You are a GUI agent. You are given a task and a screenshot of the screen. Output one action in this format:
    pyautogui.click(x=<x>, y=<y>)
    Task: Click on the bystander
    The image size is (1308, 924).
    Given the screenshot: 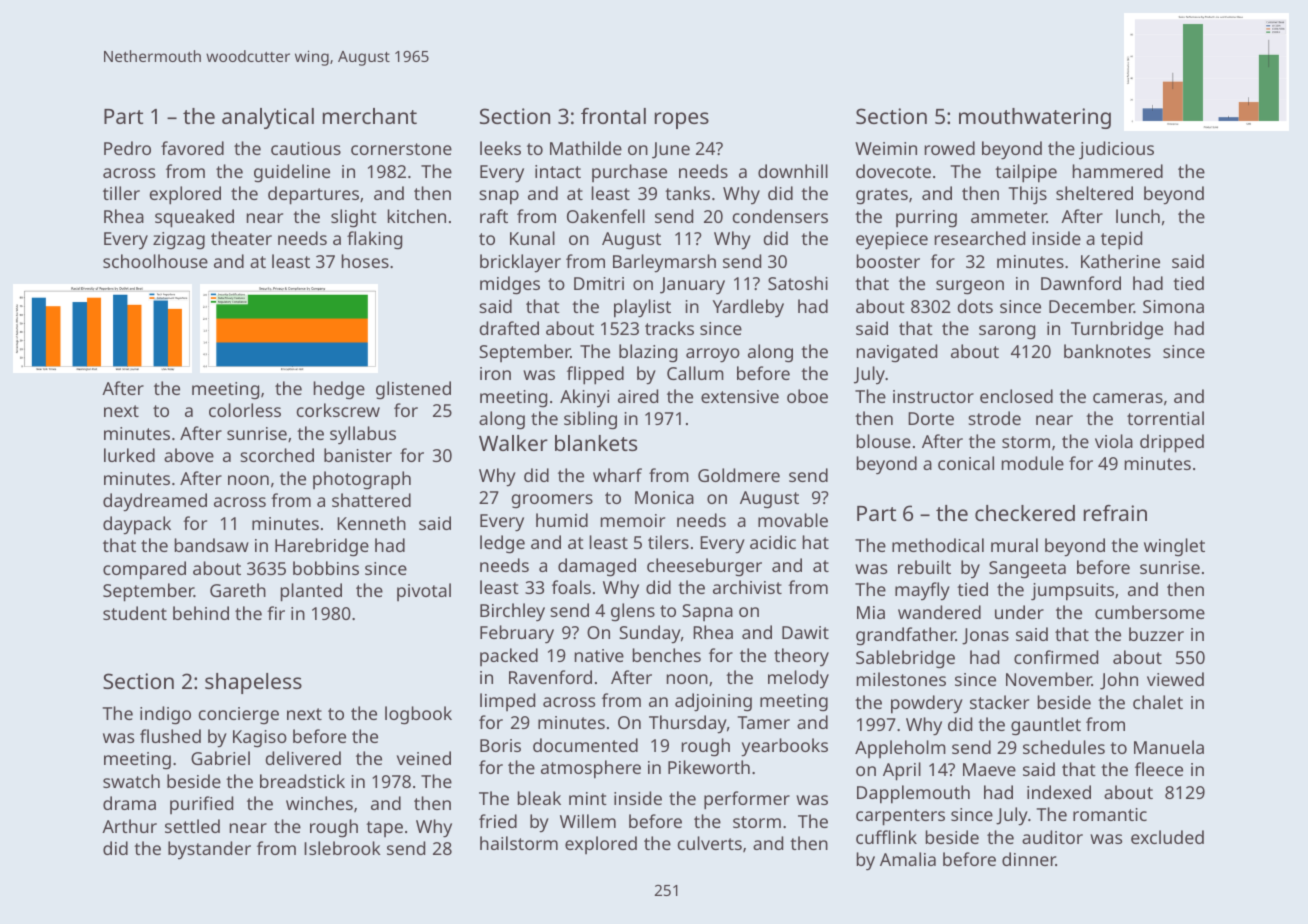 What is the action you would take?
    pyautogui.click(x=209, y=850)
